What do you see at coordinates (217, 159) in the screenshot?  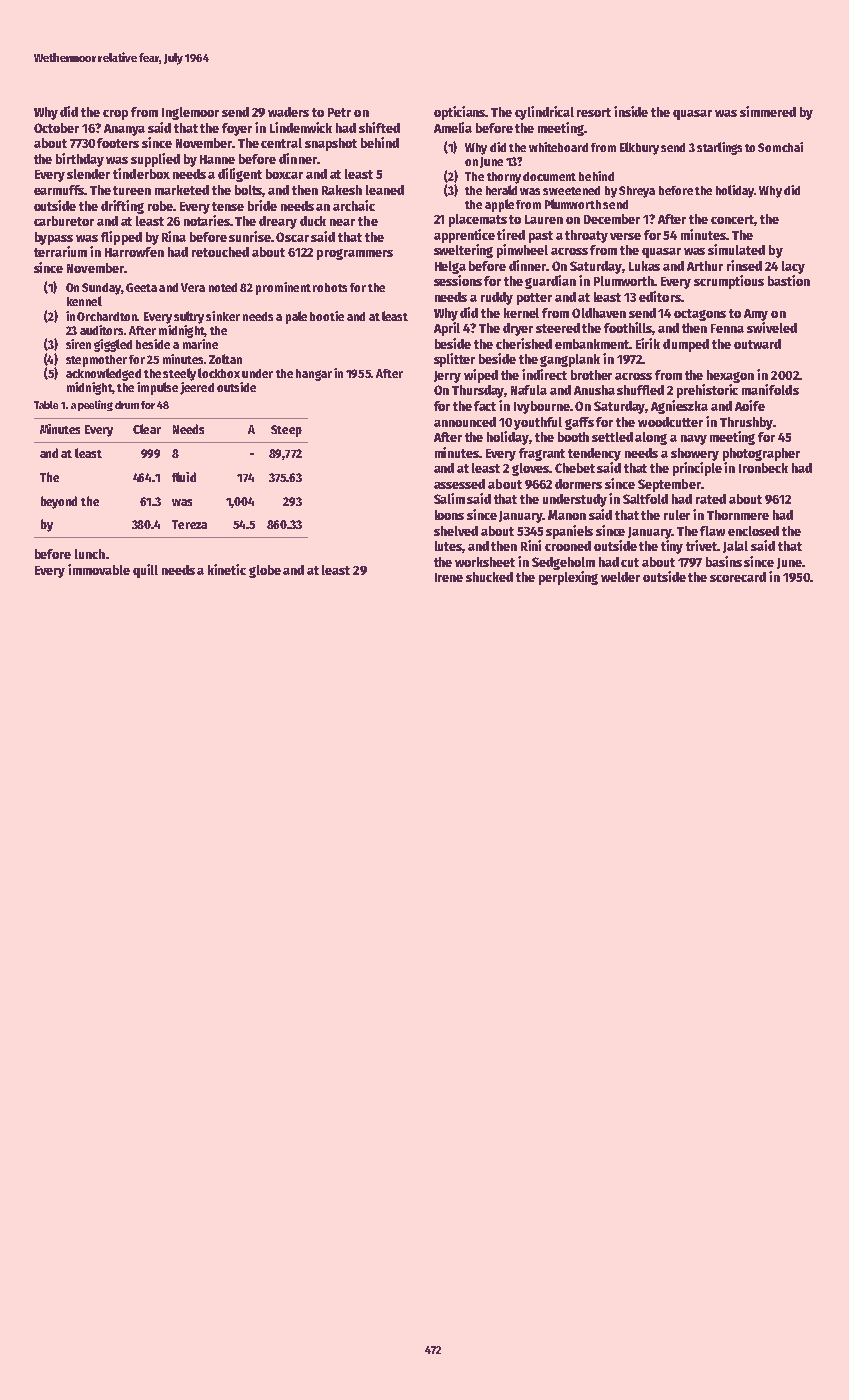 I see `Hanne` at bounding box center [217, 159].
